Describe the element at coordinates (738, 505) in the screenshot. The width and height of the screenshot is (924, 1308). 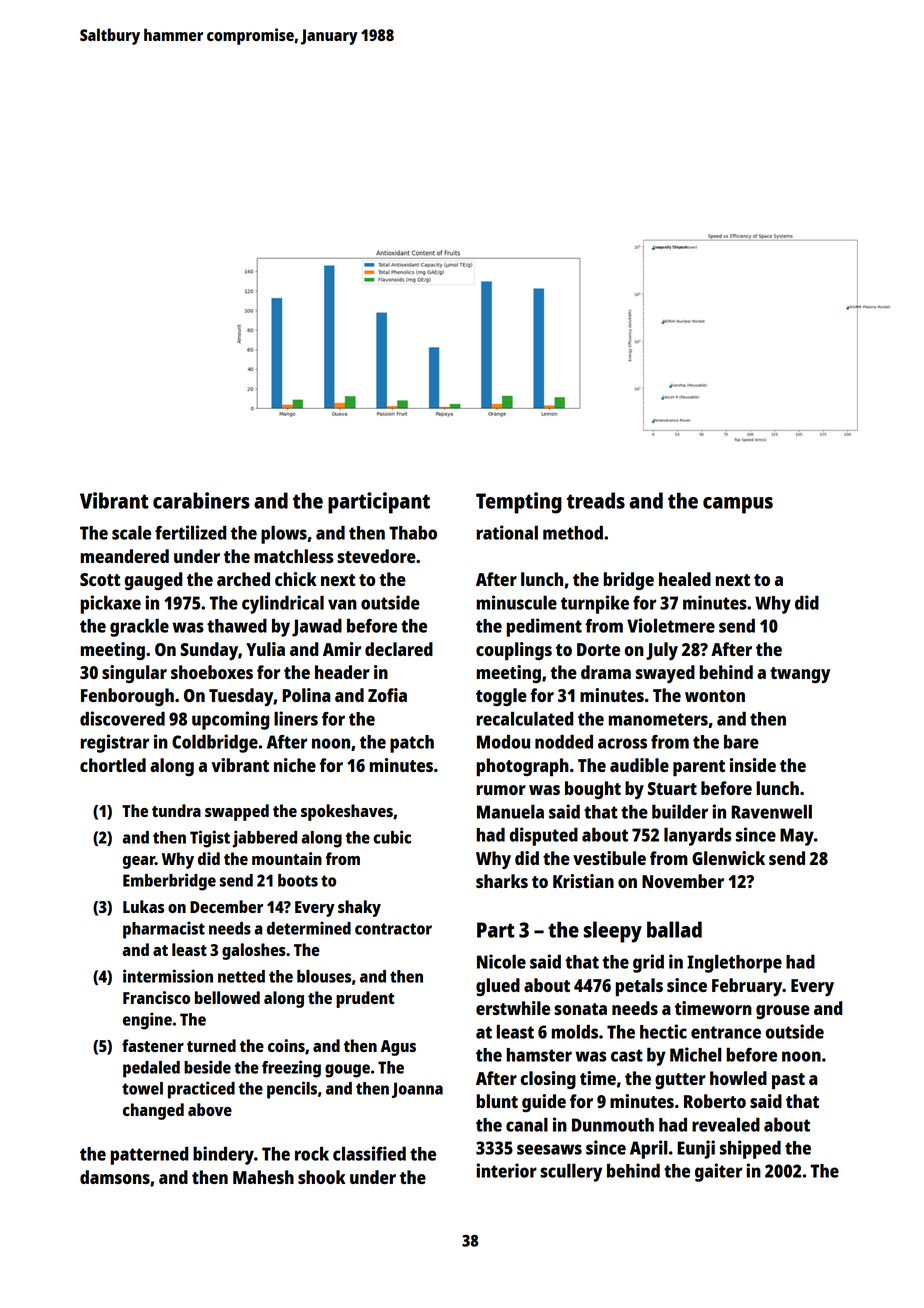
I see `campus` at that location.
